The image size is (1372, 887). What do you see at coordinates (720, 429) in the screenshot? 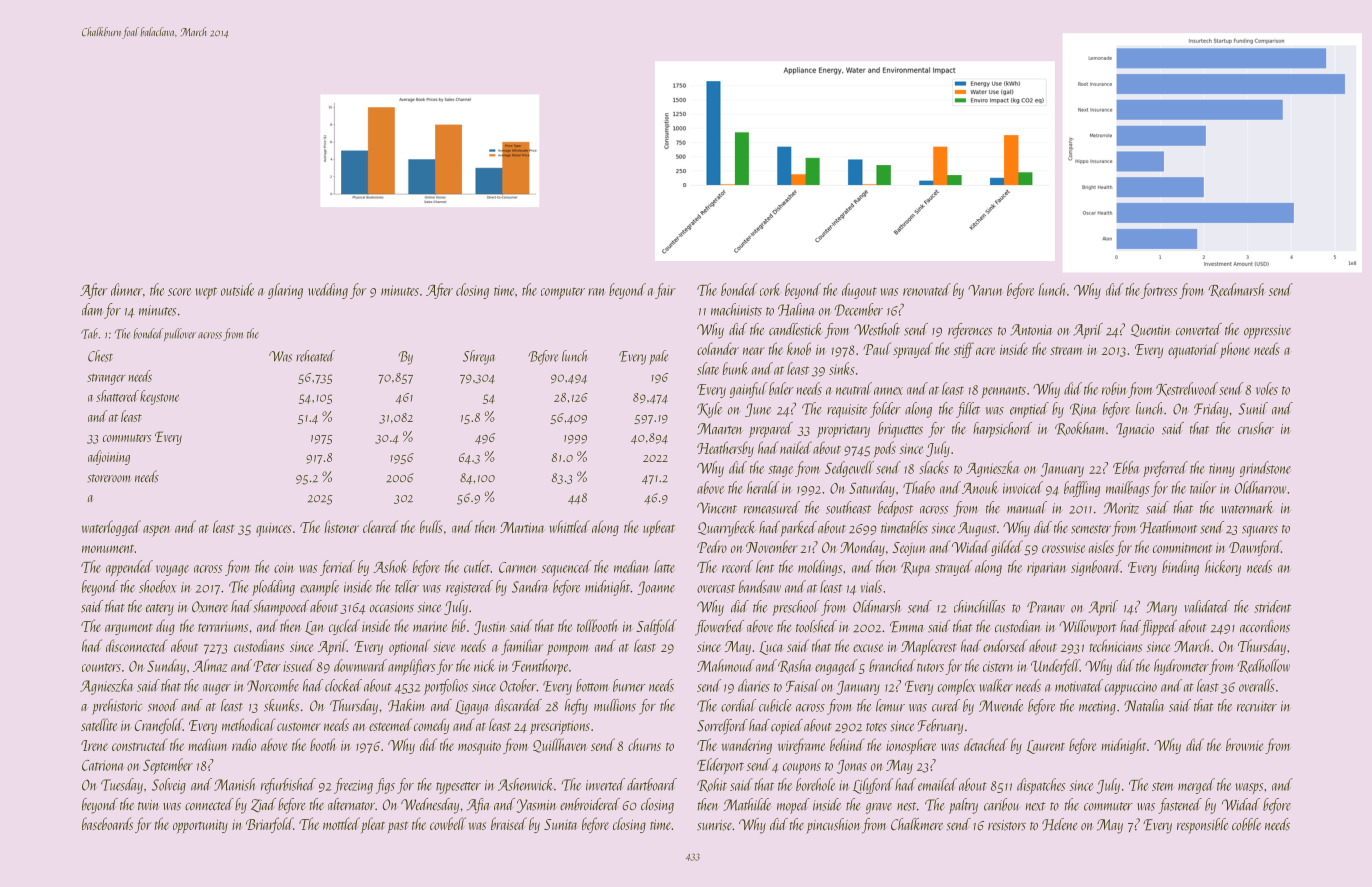
I see `Maarten` at bounding box center [720, 429].
